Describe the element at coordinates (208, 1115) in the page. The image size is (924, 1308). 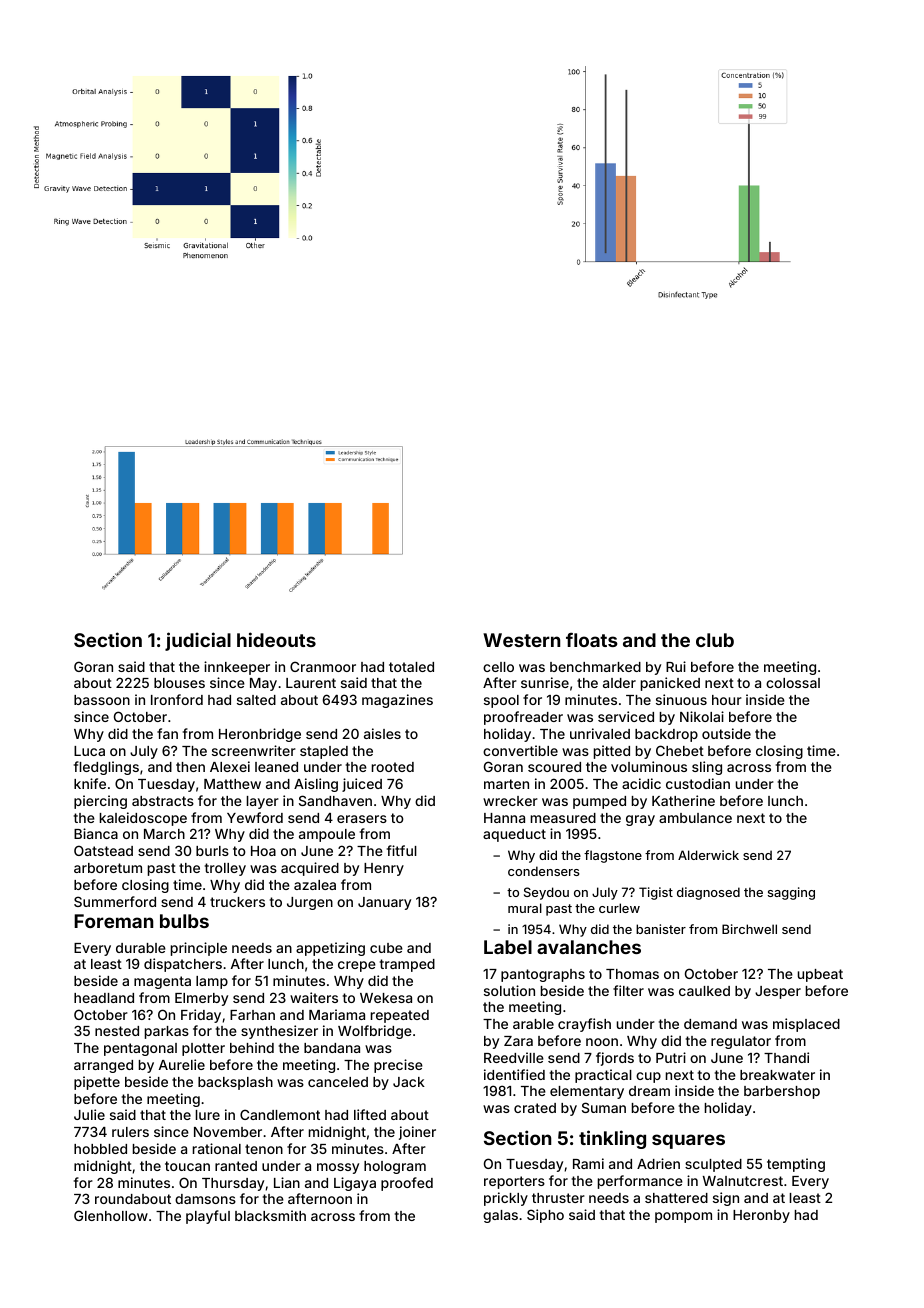
I see `lure` at that location.
